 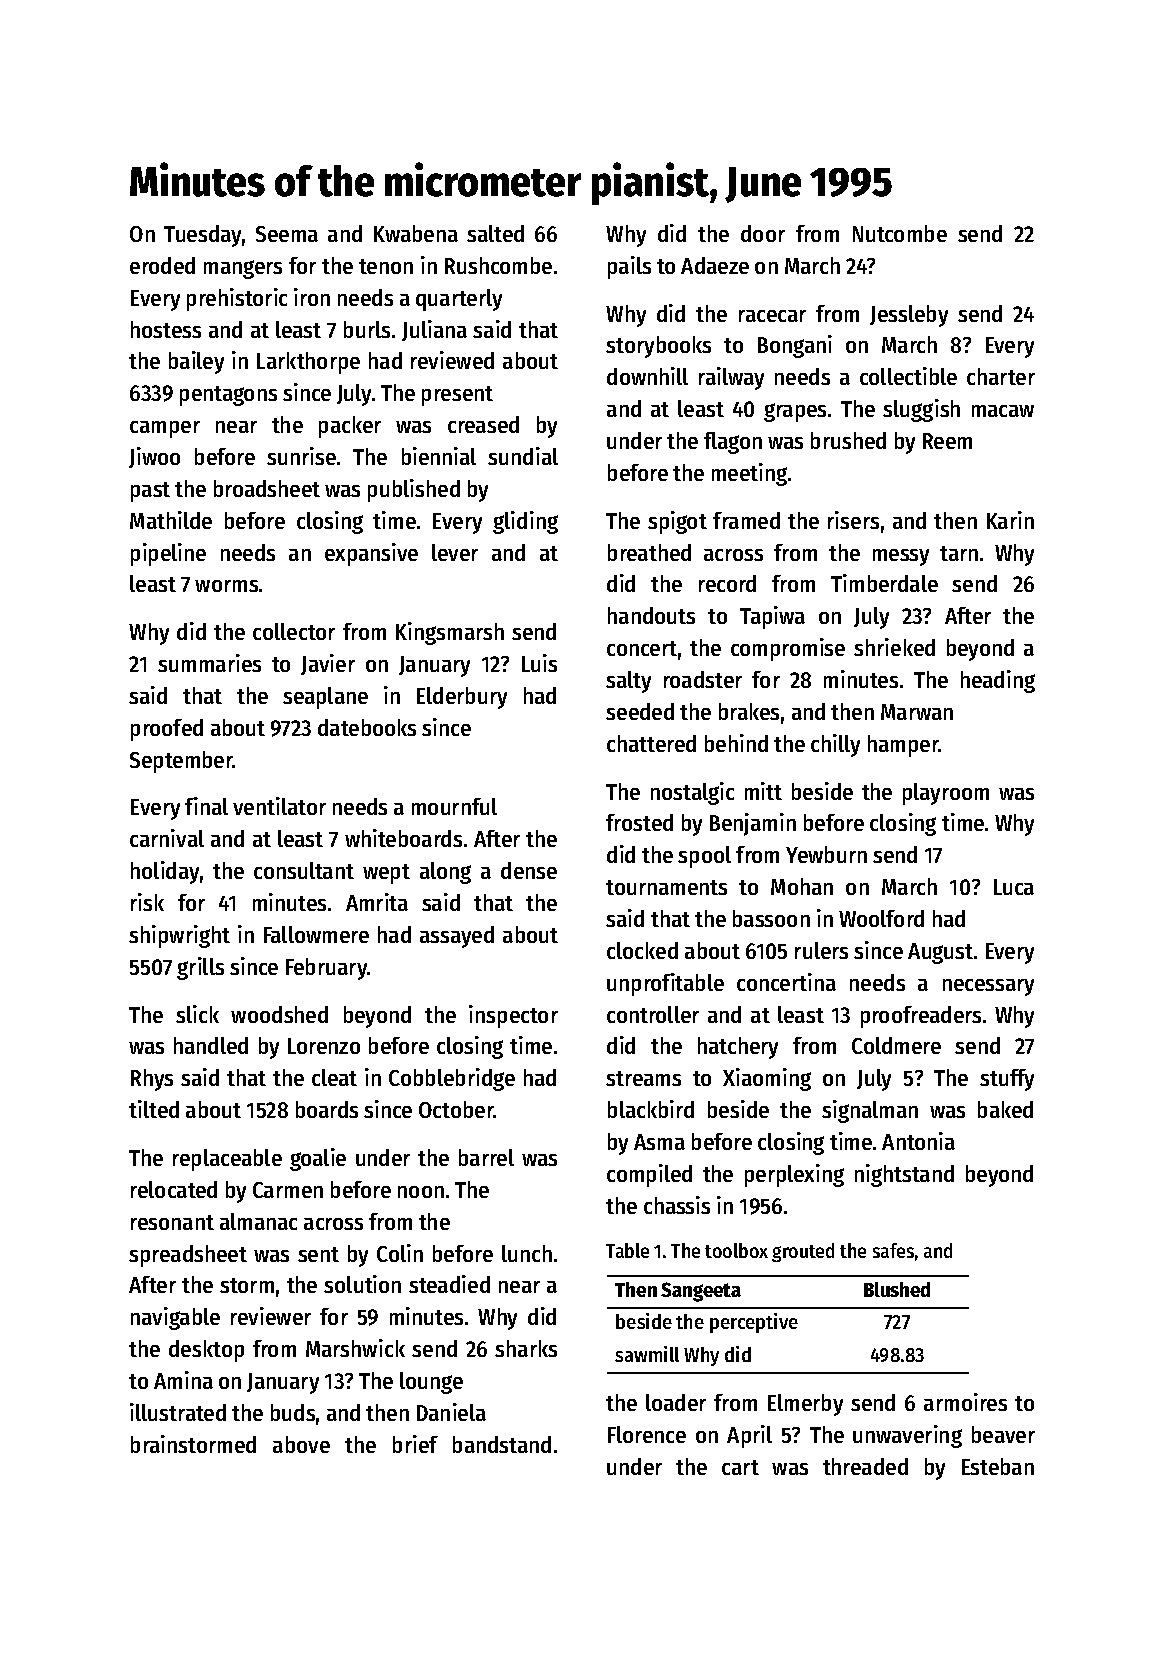 I want to click on Carmen, so click(x=288, y=1190).
